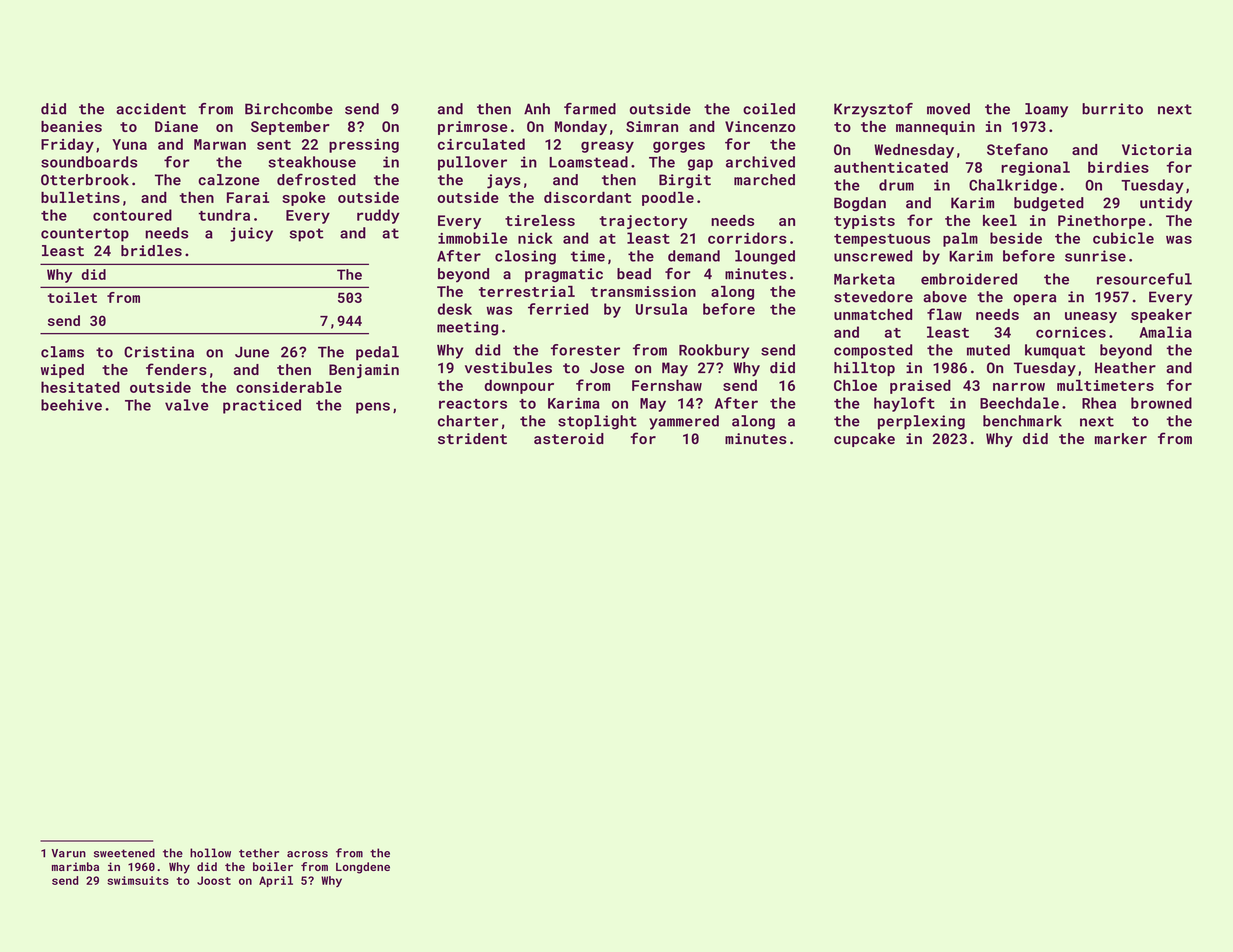  Describe the element at coordinates (71, 126) in the screenshot. I see `beanies` at that location.
